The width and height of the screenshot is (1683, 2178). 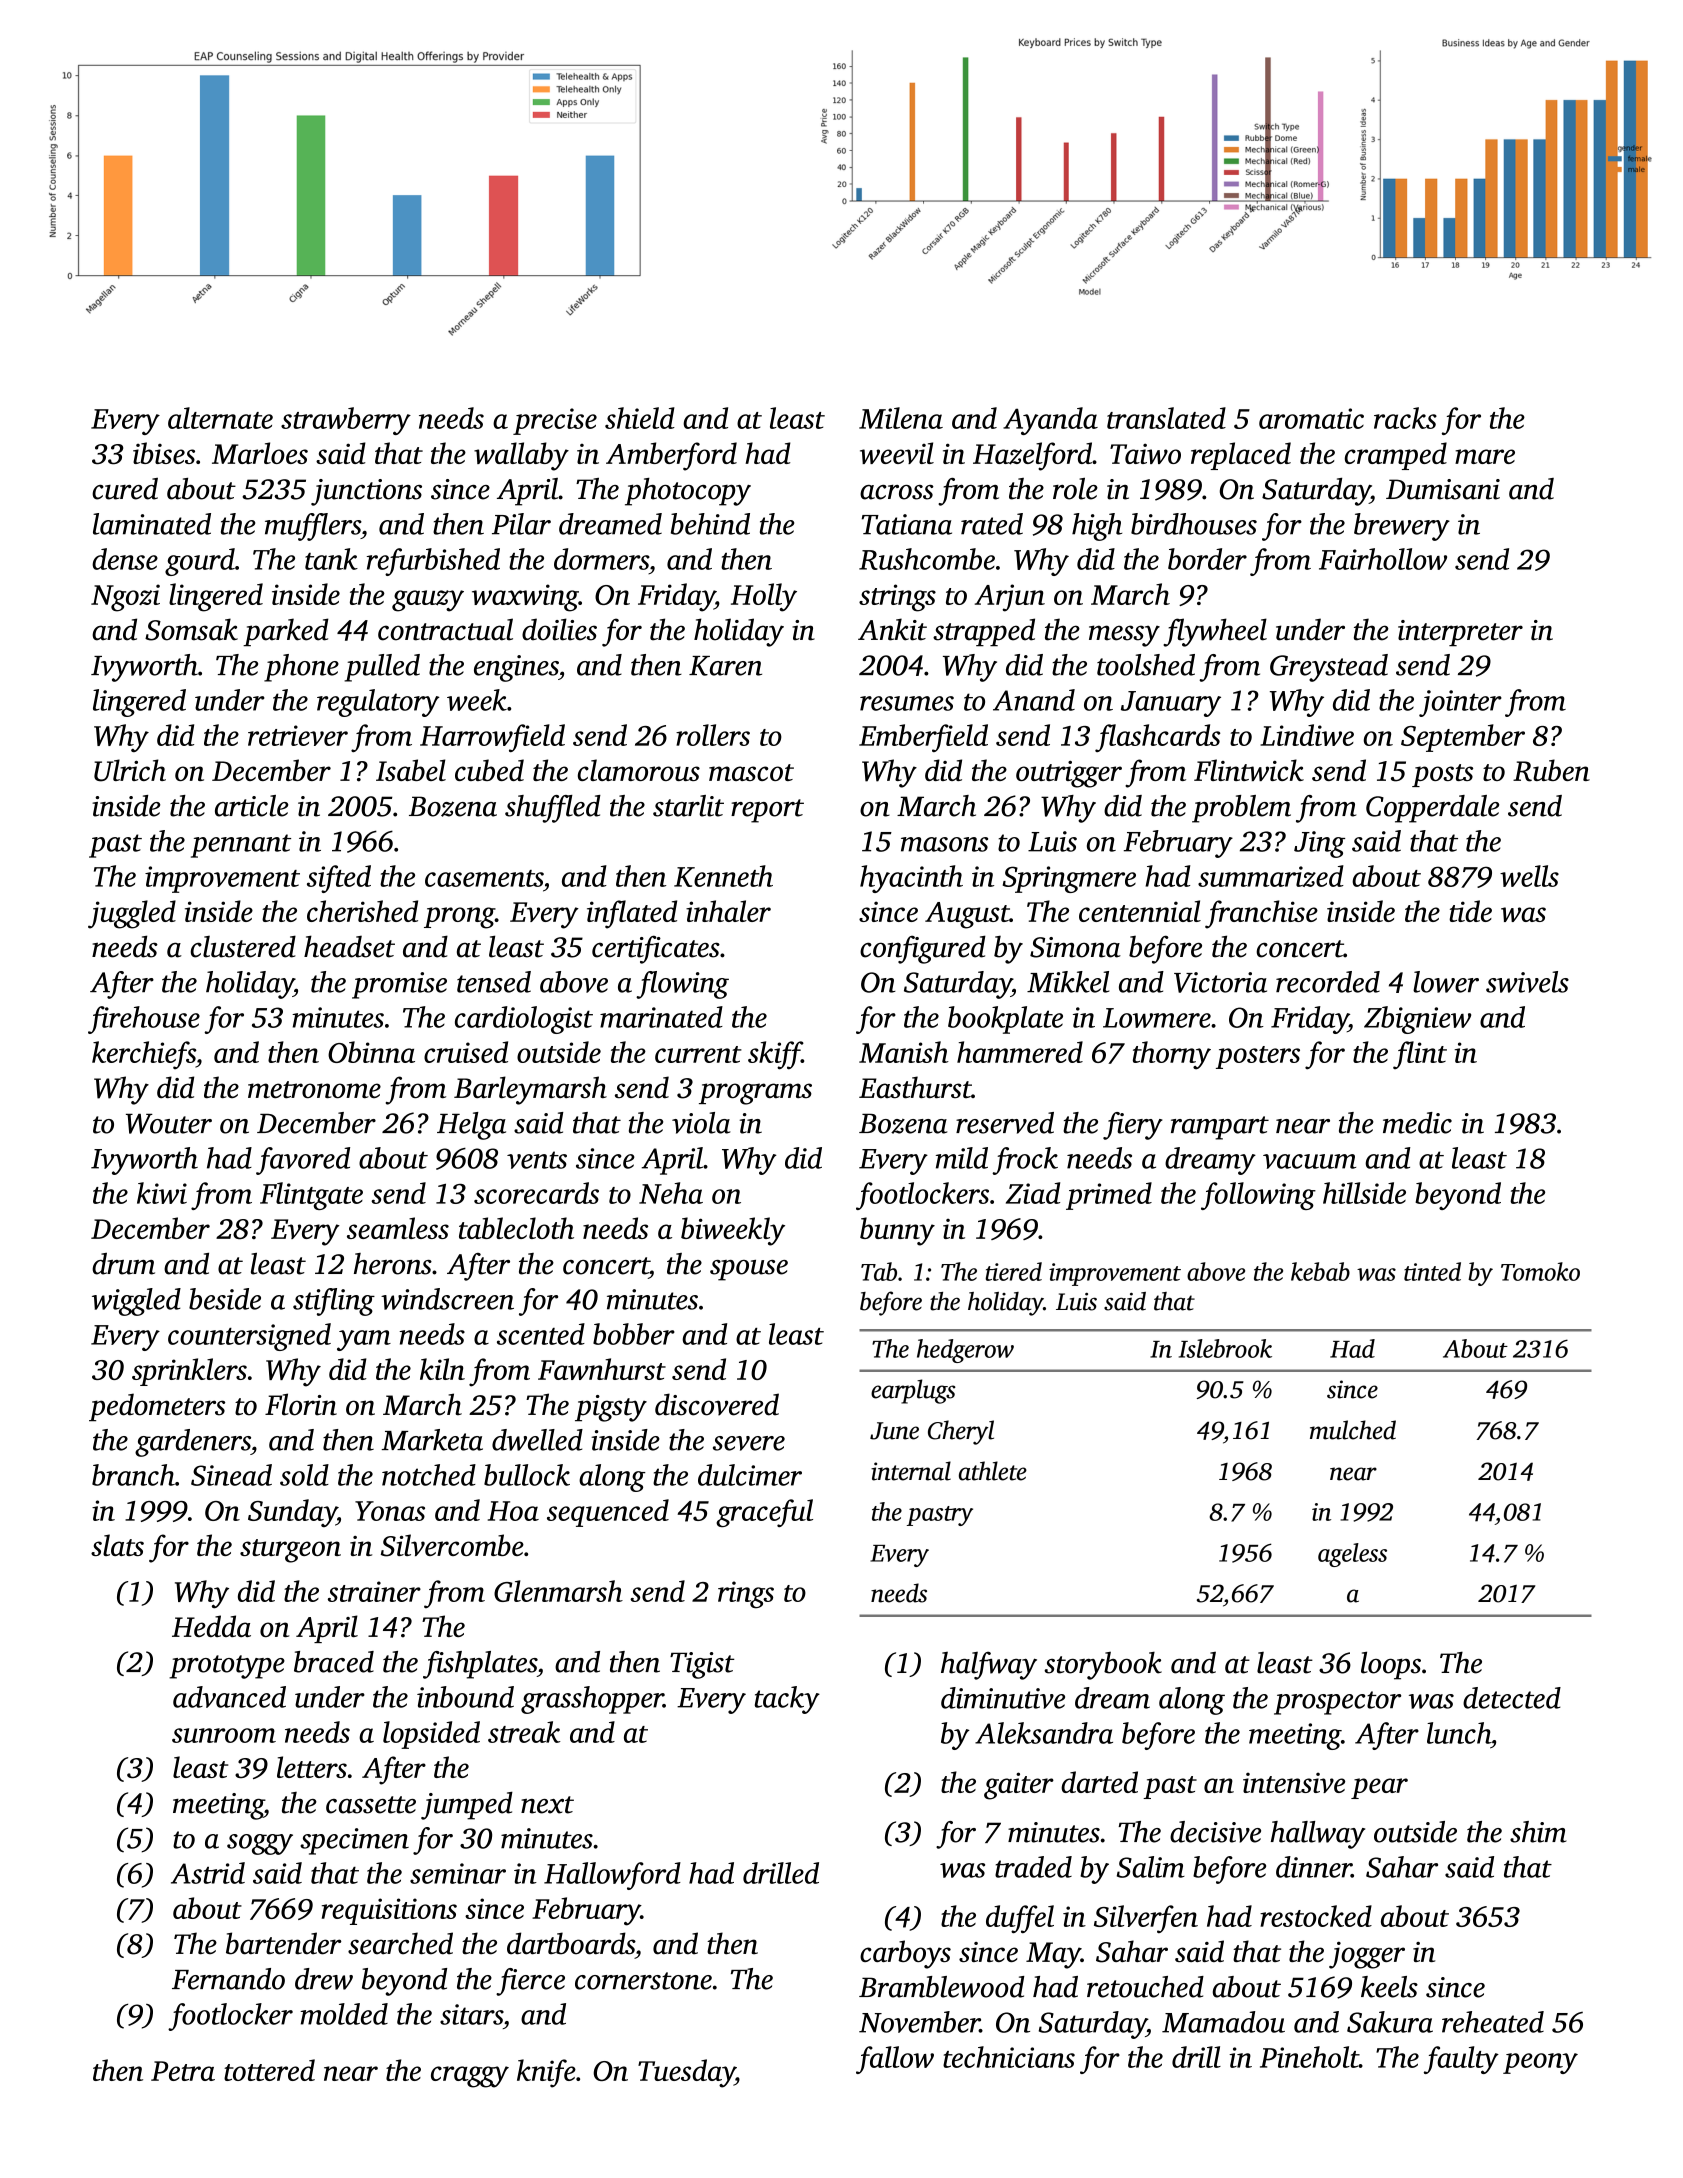 I want to click on configured, so click(x=923, y=949).
